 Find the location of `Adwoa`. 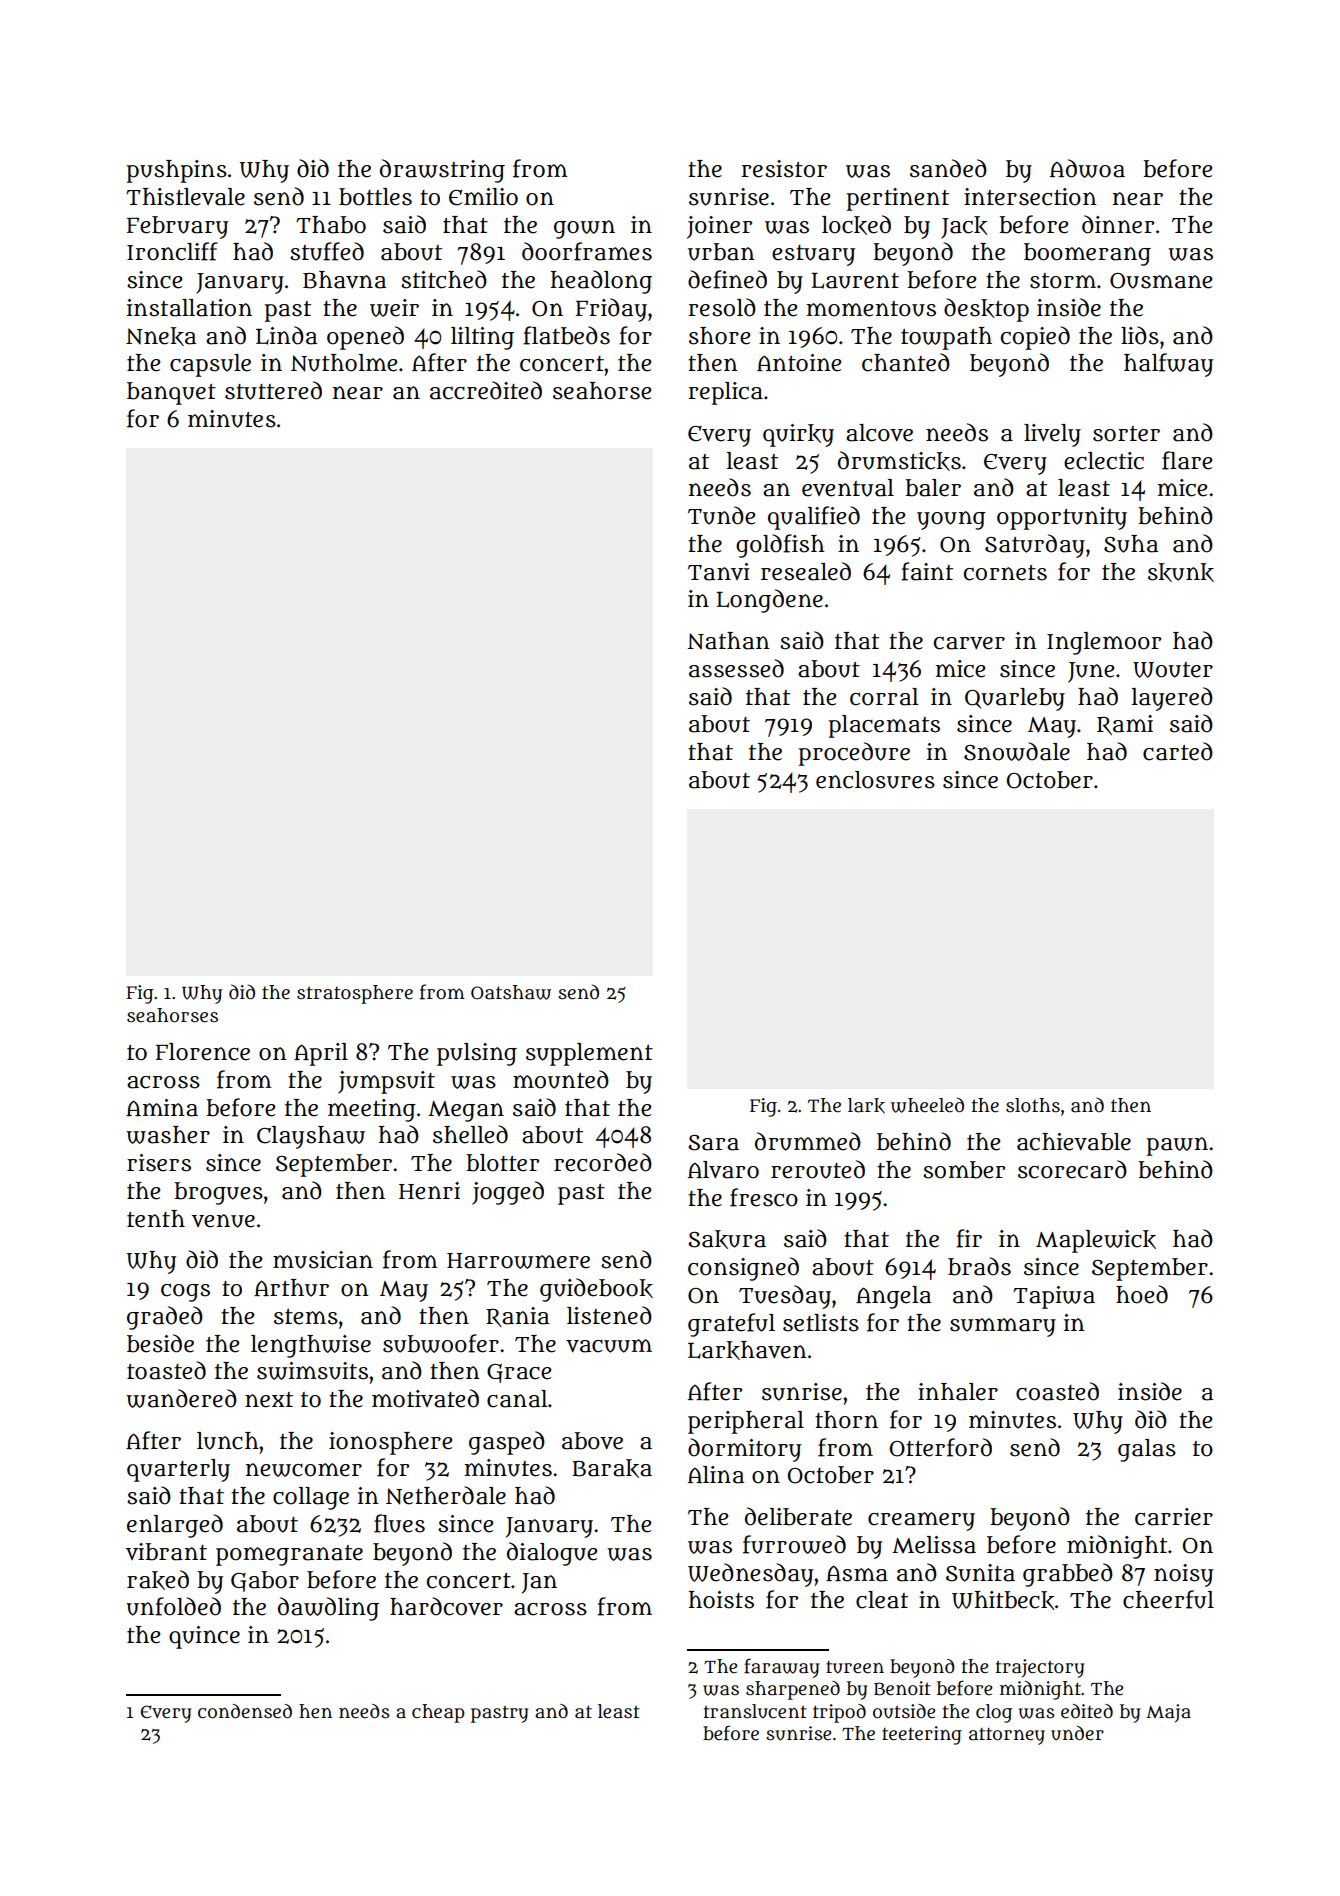

Adwoa is located at coordinates (1087, 168).
